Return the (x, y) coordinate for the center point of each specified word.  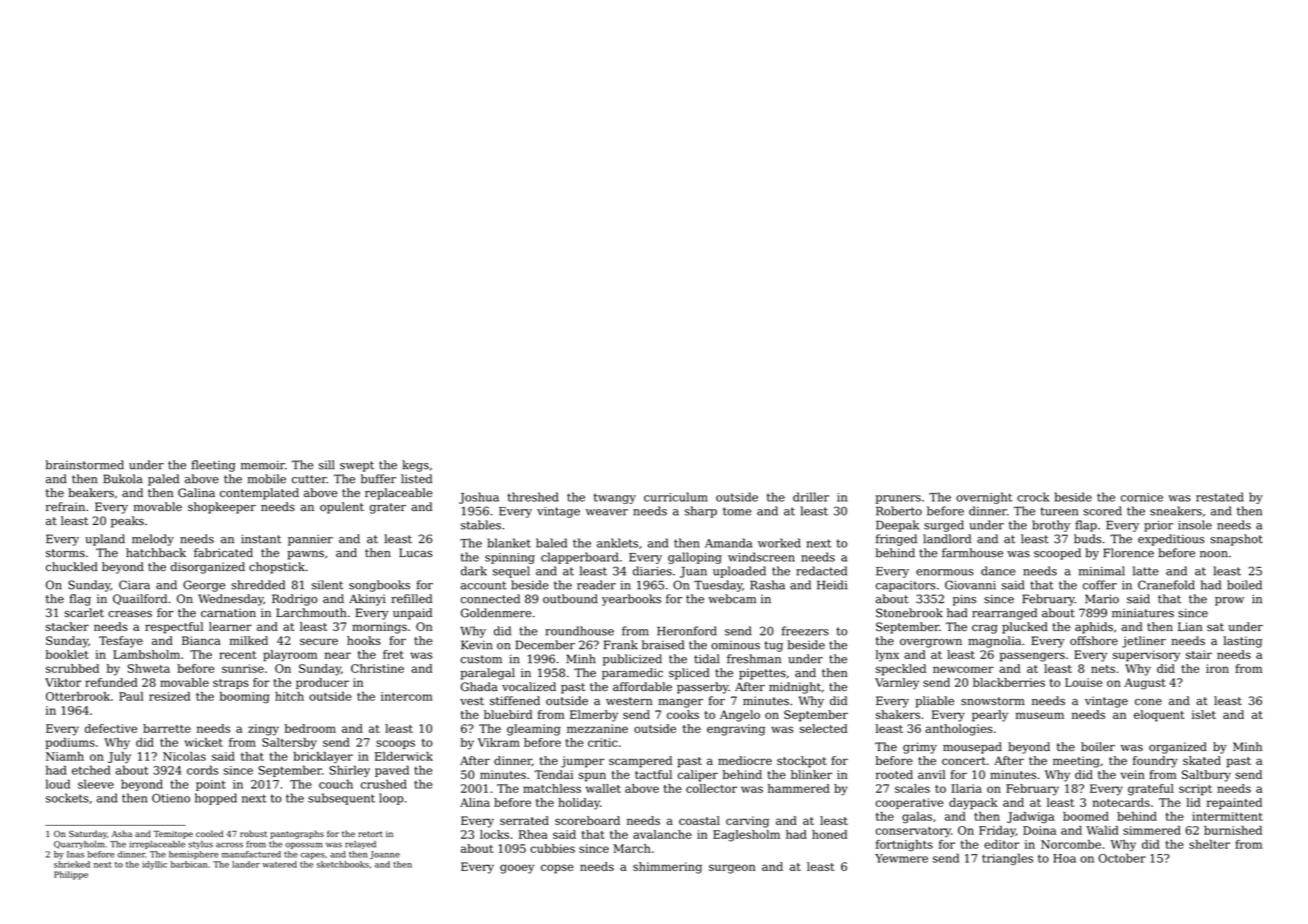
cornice (1142, 497)
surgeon (732, 869)
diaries (652, 571)
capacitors (906, 586)
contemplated (259, 494)
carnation (228, 613)
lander (246, 864)
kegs (415, 466)
